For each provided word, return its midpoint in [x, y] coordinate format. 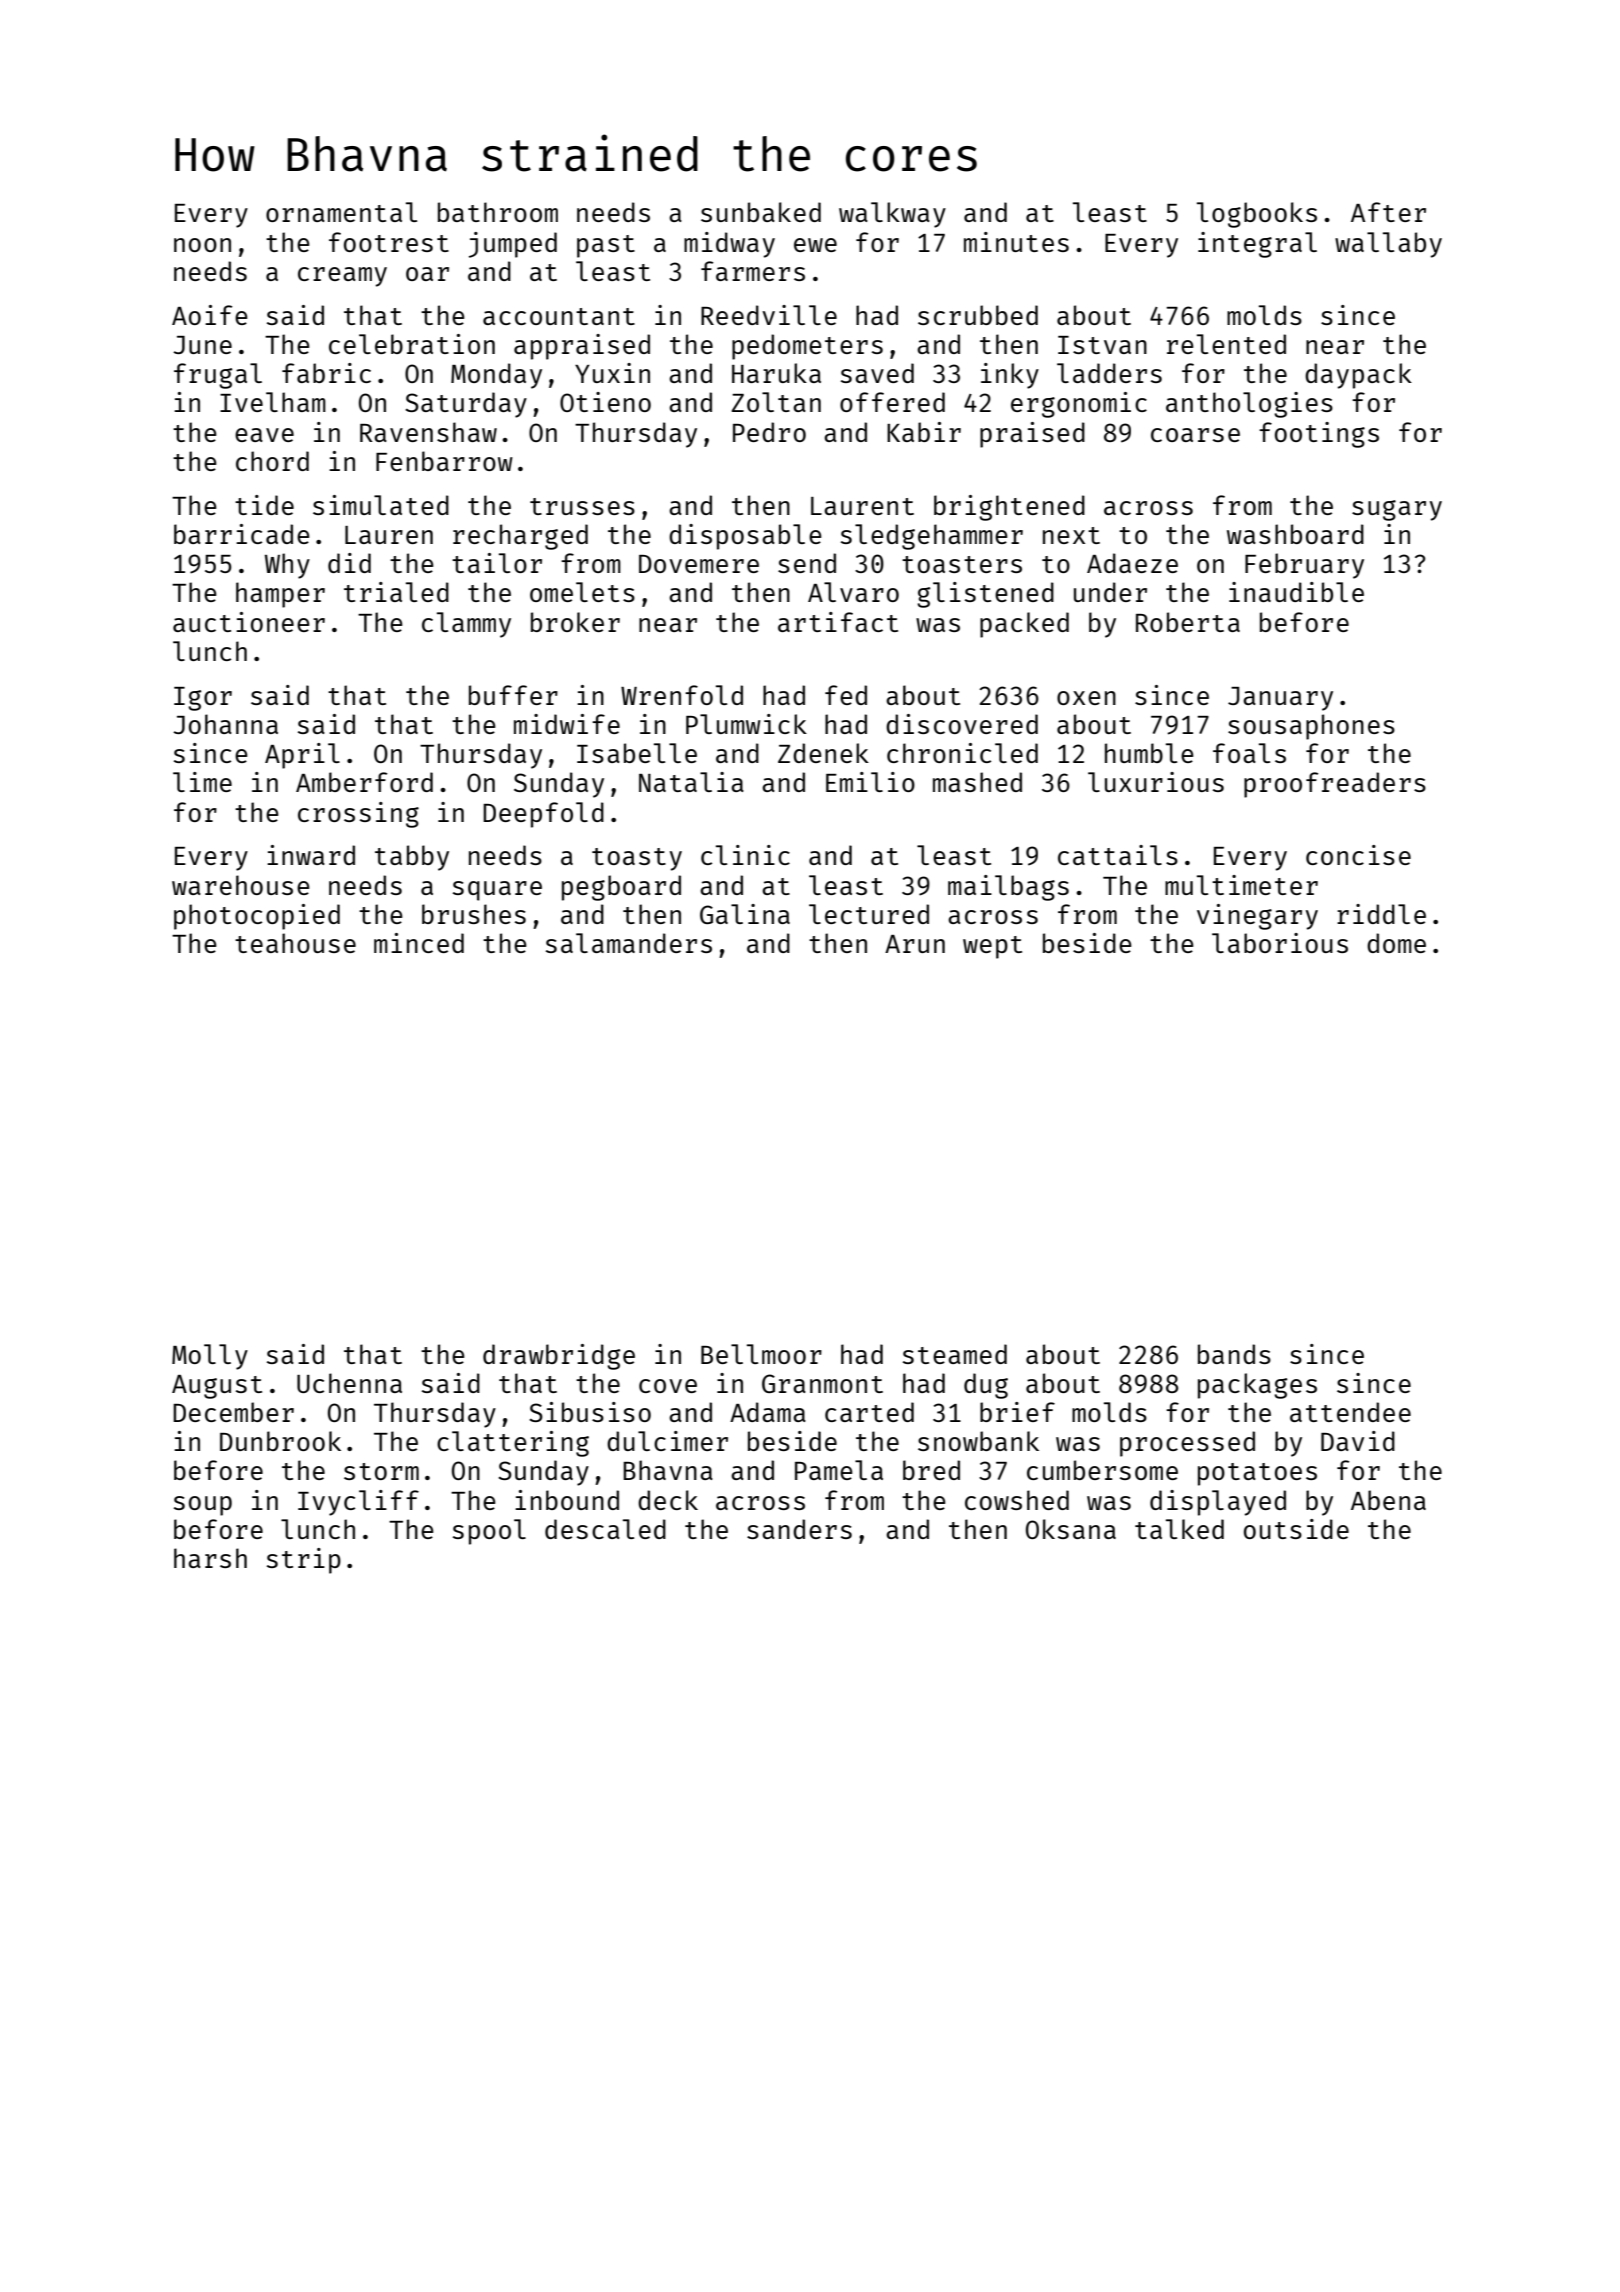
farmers [753, 271]
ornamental [341, 212]
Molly [210, 1357]
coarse [1195, 435]
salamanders [629, 943]
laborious [1280, 943]
